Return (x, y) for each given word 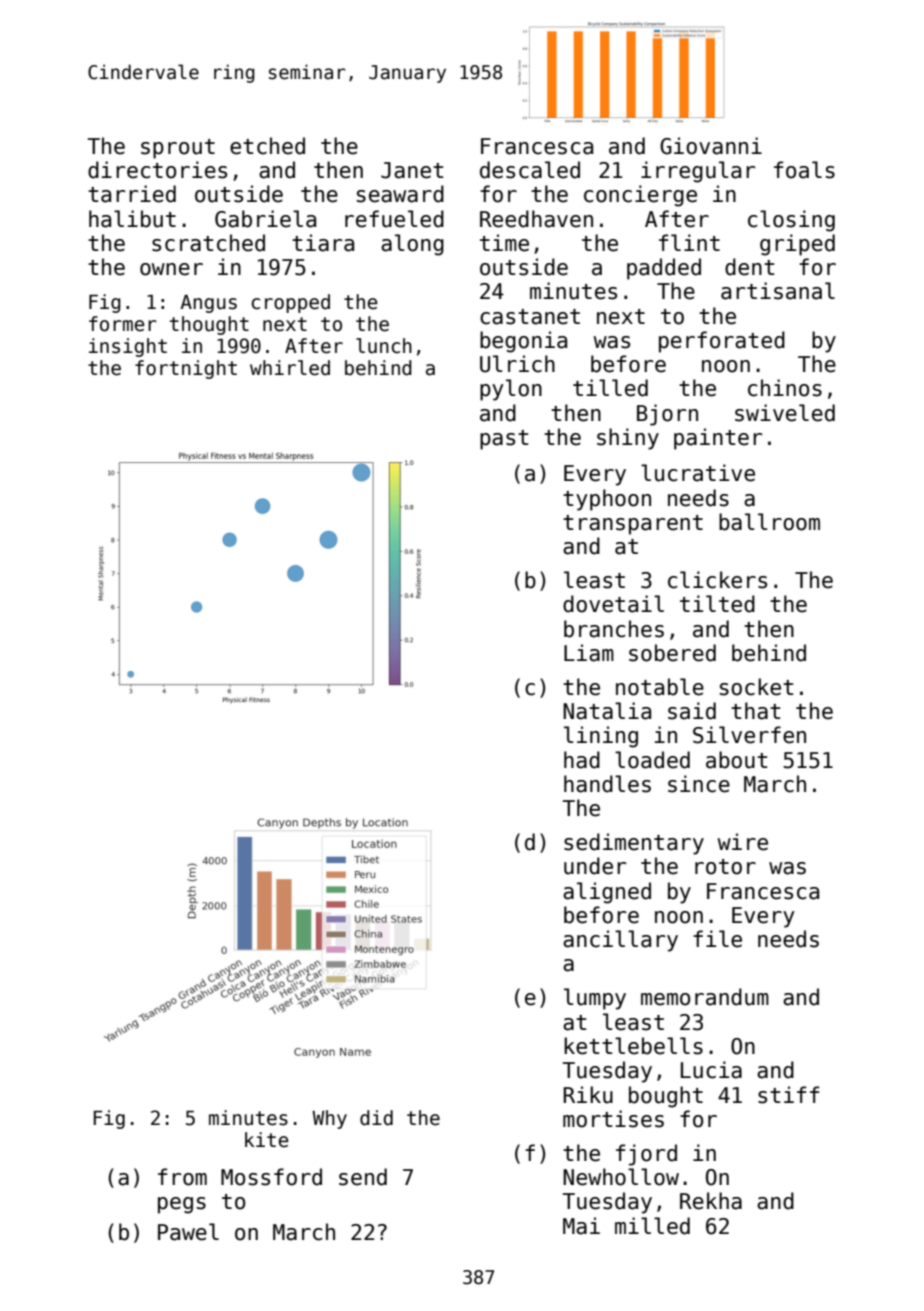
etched (267, 146)
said (692, 711)
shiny (628, 439)
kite (267, 1140)
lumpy (595, 999)
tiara (323, 243)
